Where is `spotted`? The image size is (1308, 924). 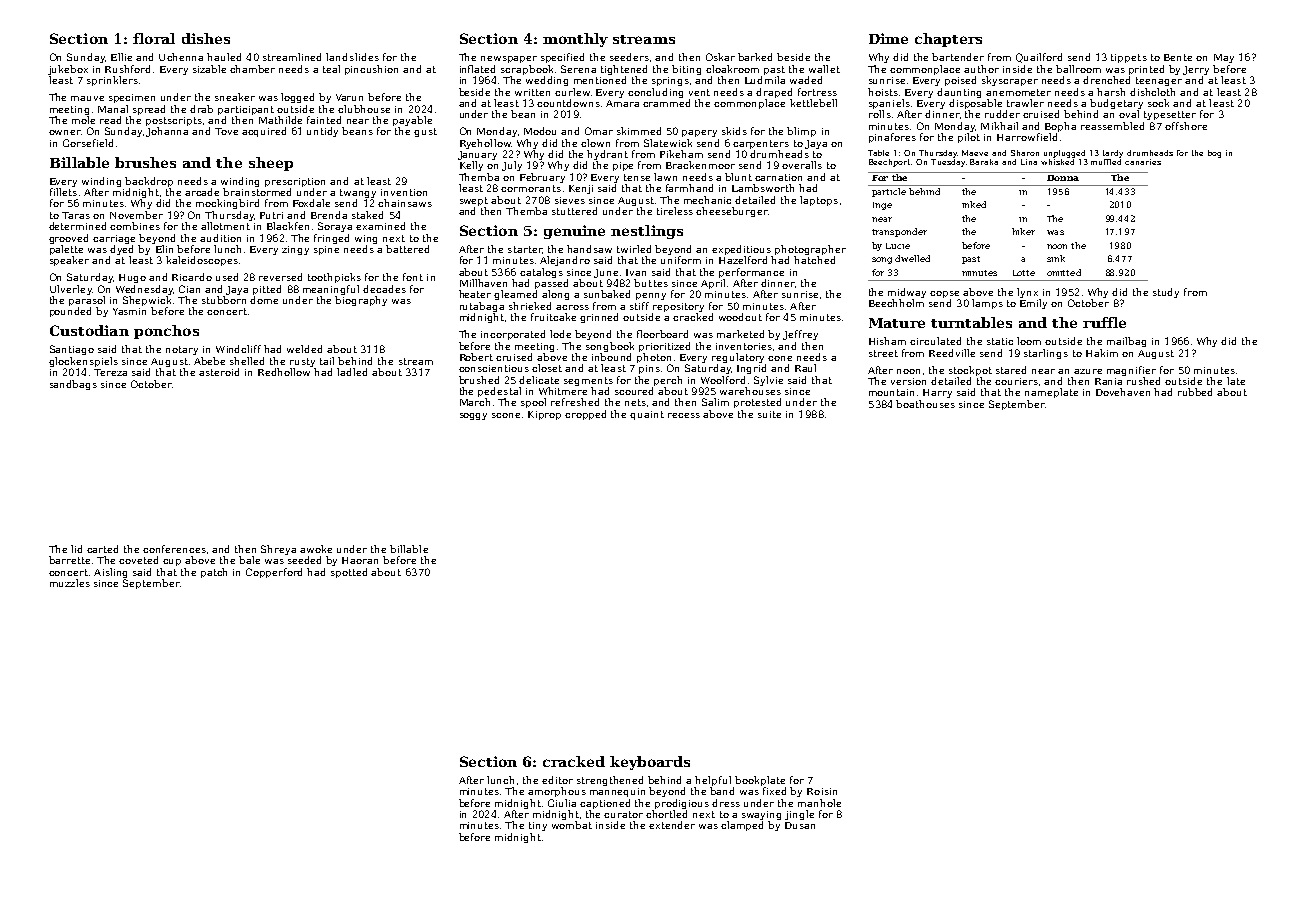 spotted is located at coordinates (349, 573).
